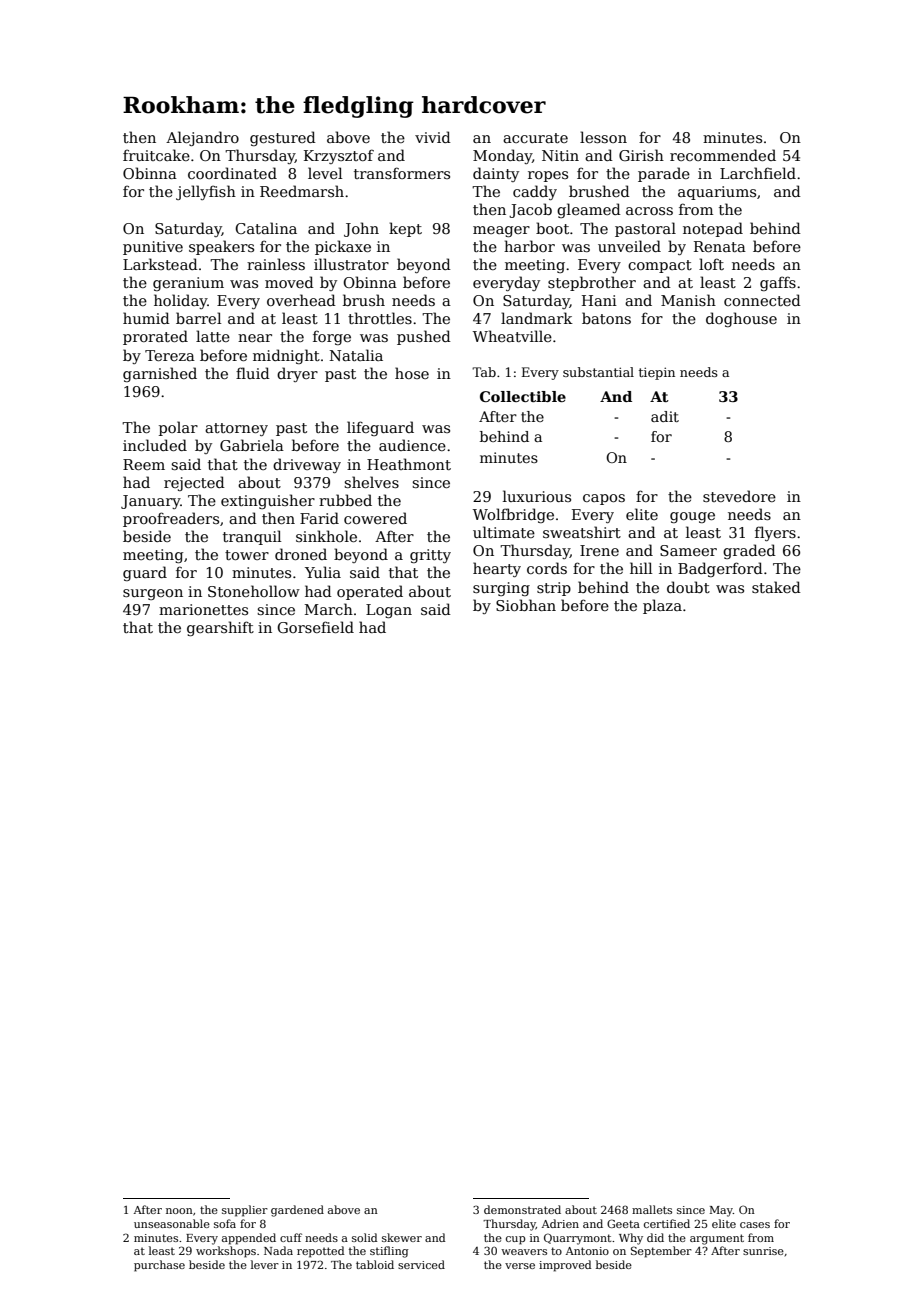 This screenshot has height=1308, width=924. I want to click on March, so click(329, 609).
